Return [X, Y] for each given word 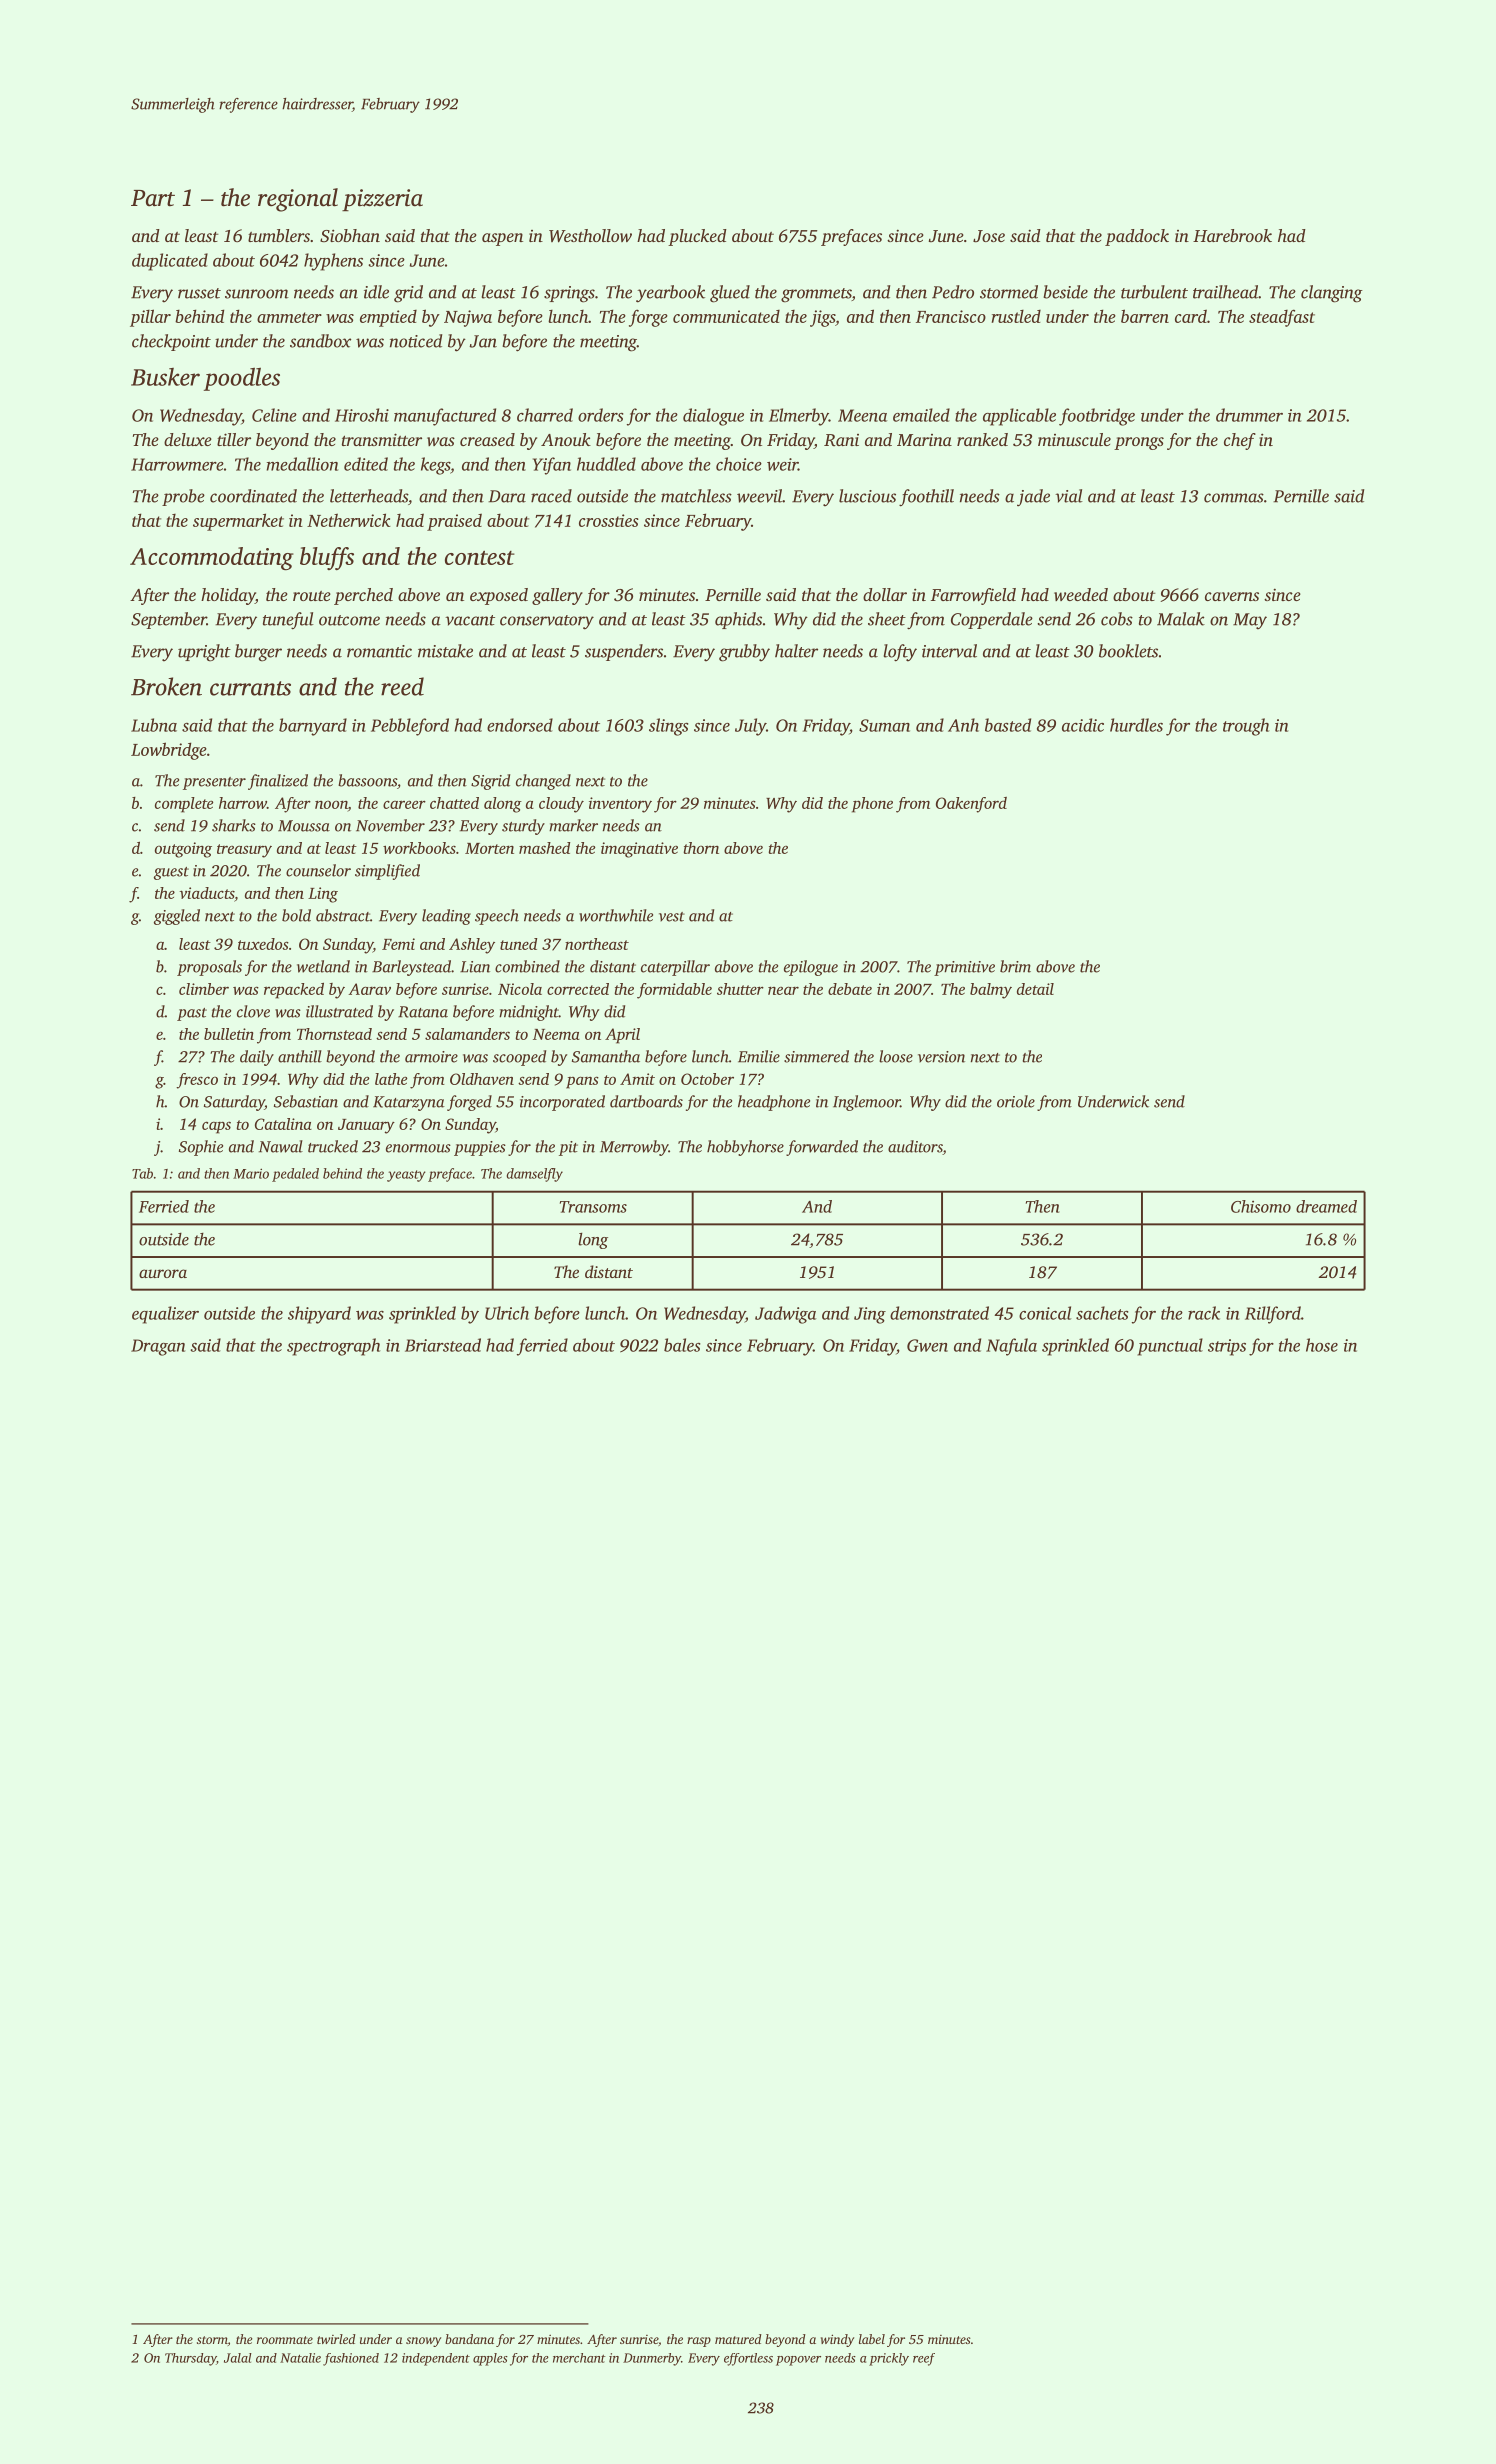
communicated [726, 316]
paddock [1137, 237]
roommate [285, 2340]
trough [1246, 727]
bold [296, 915]
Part [153, 198]
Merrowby [634, 1148]
